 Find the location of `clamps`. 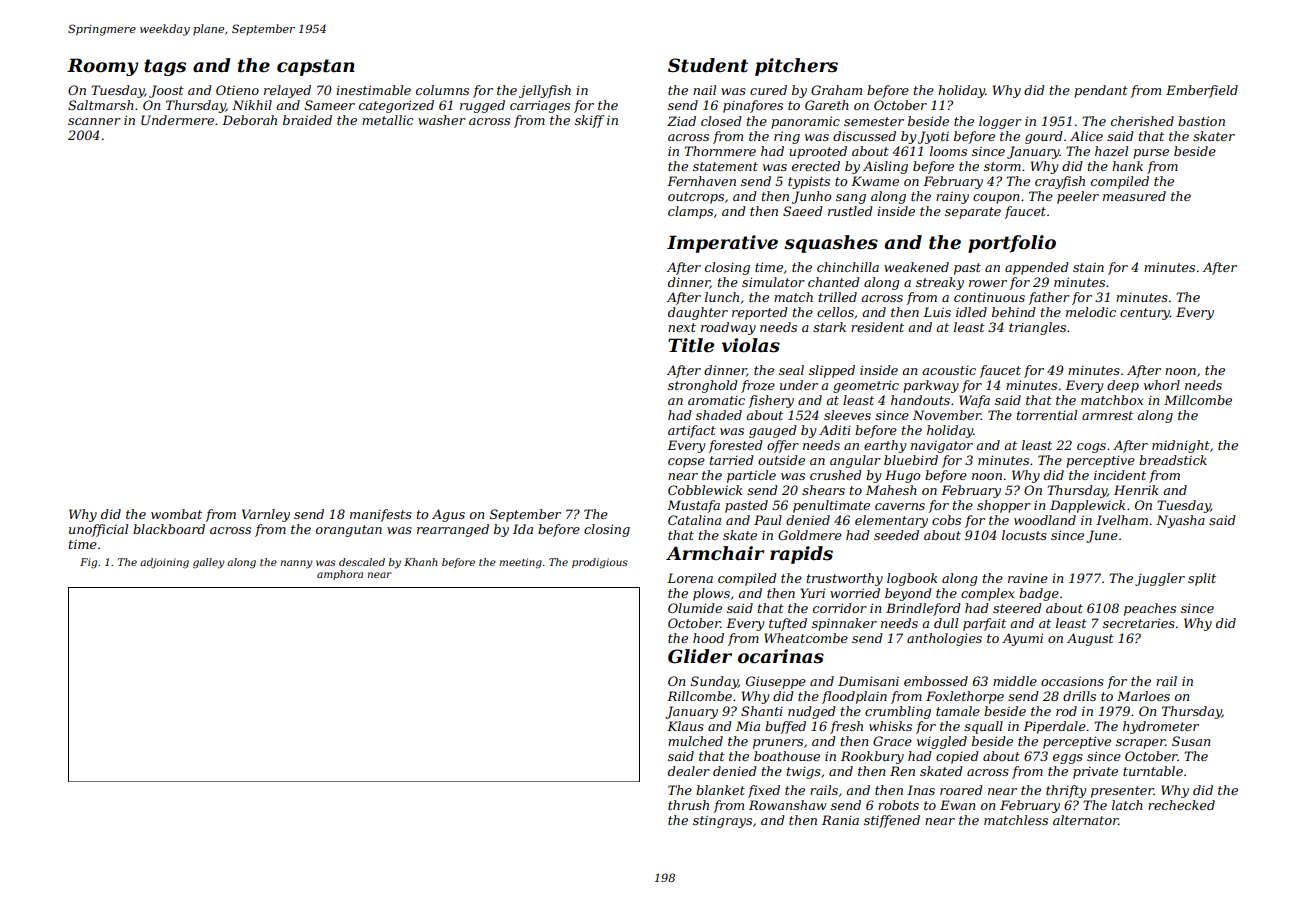

clamps is located at coordinates (690, 212).
